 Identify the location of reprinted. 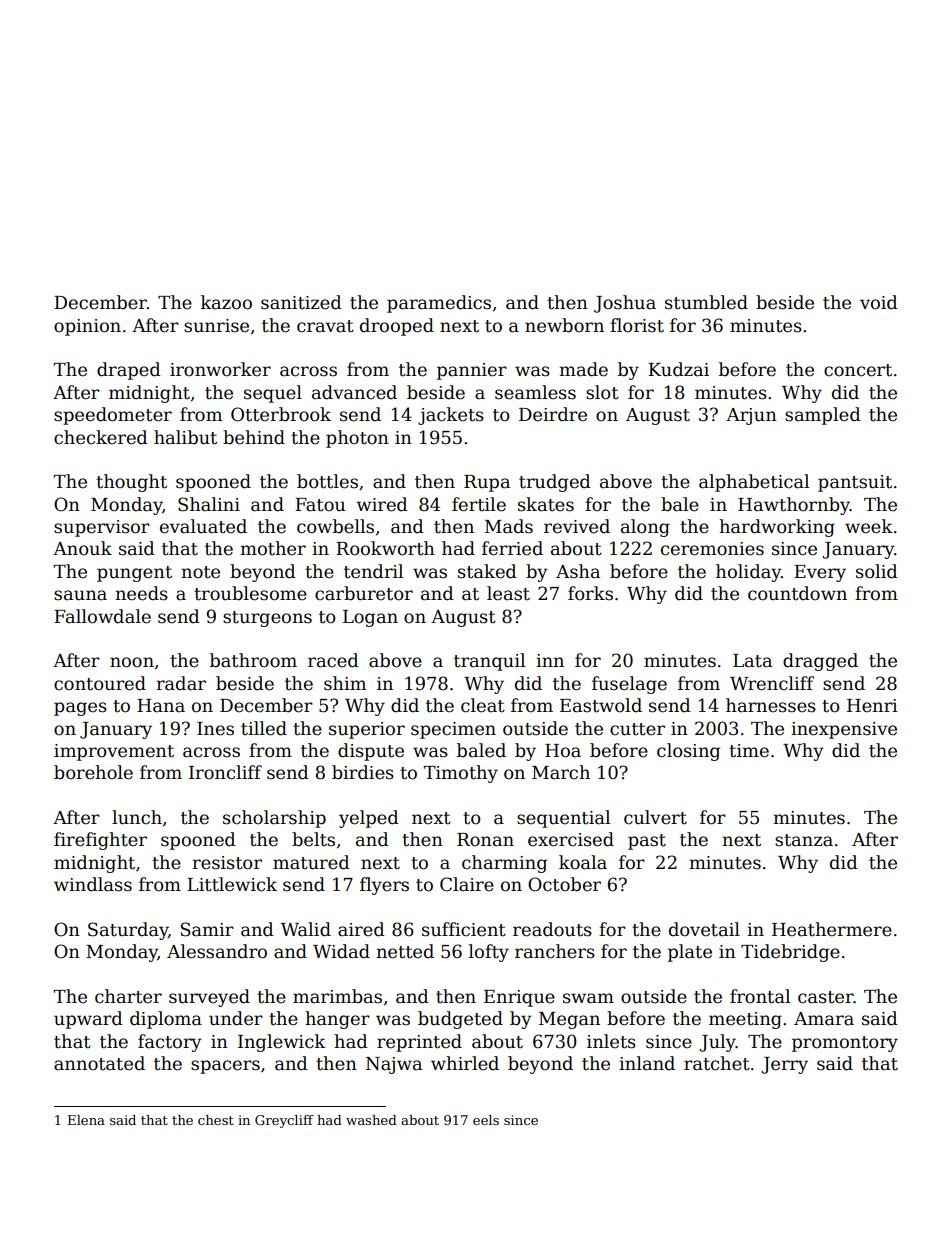
(419, 1043).
